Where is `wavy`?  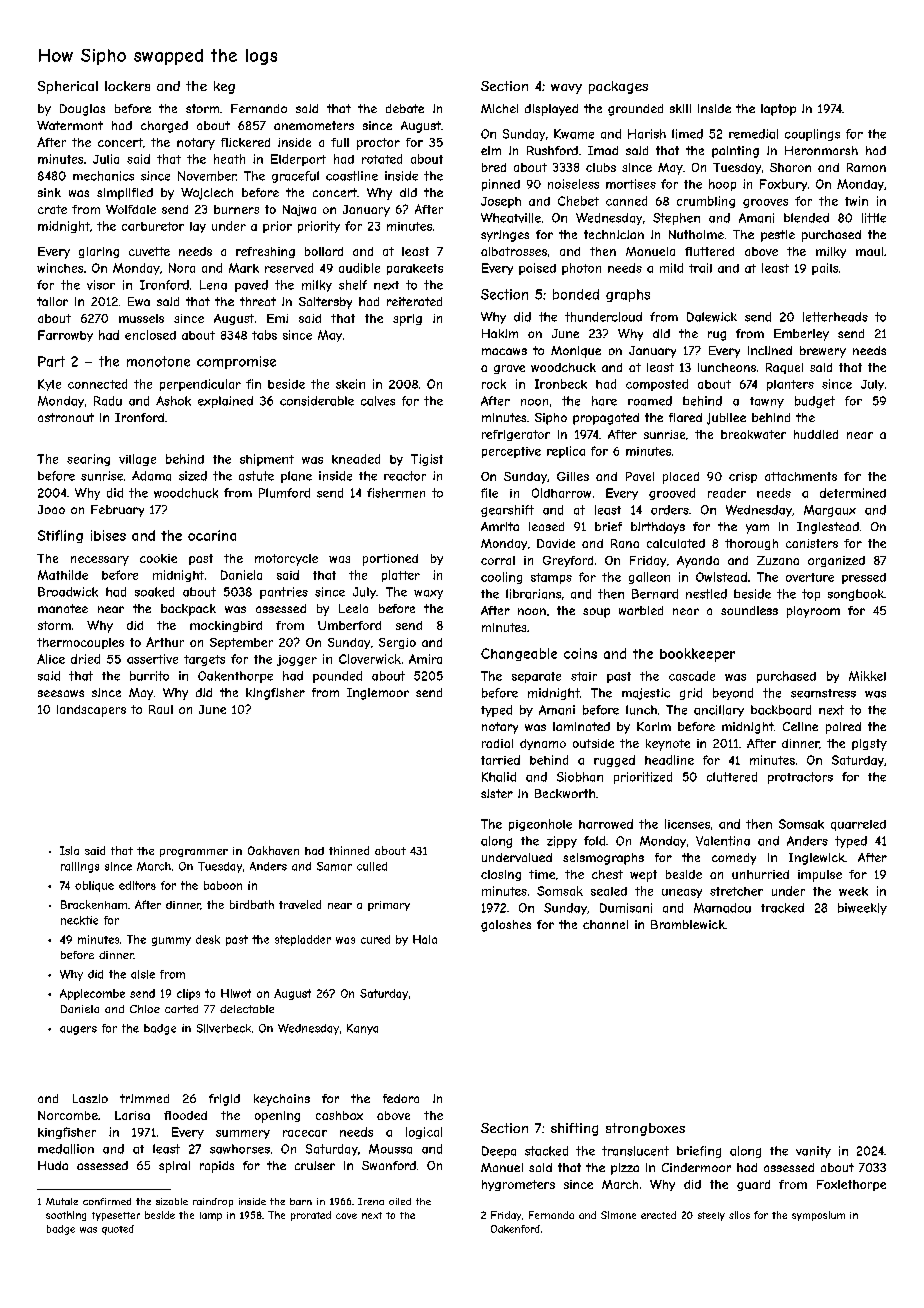 wavy is located at coordinates (566, 89).
